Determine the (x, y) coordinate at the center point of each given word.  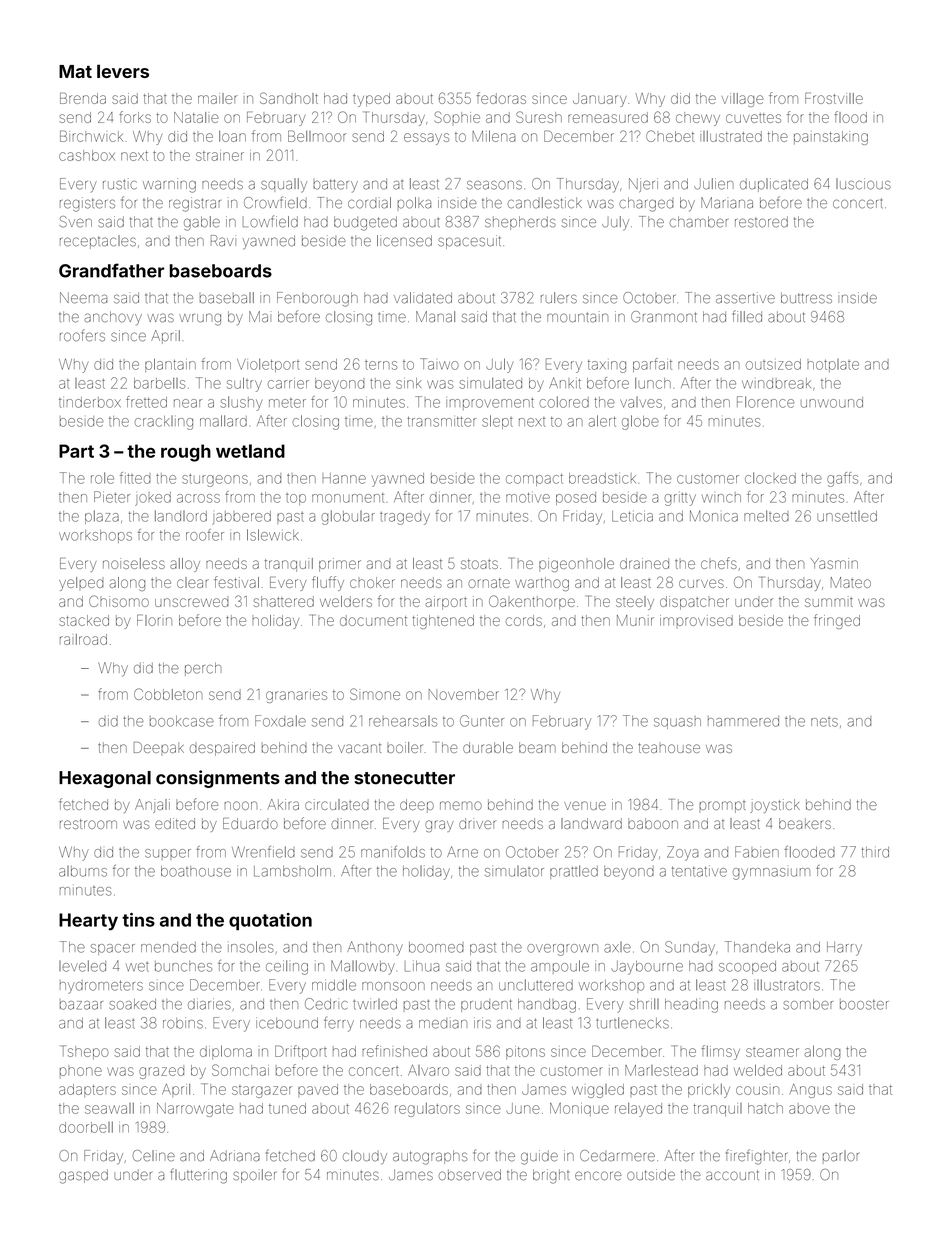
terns (381, 365)
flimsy (721, 1052)
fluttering (199, 1176)
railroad (83, 639)
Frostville (834, 98)
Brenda (83, 98)
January (600, 100)
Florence (765, 402)
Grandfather (111, 270)
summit (829, 602)
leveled (82, 966)
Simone (375, 694)
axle (617, 947)
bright (551, 1176)
